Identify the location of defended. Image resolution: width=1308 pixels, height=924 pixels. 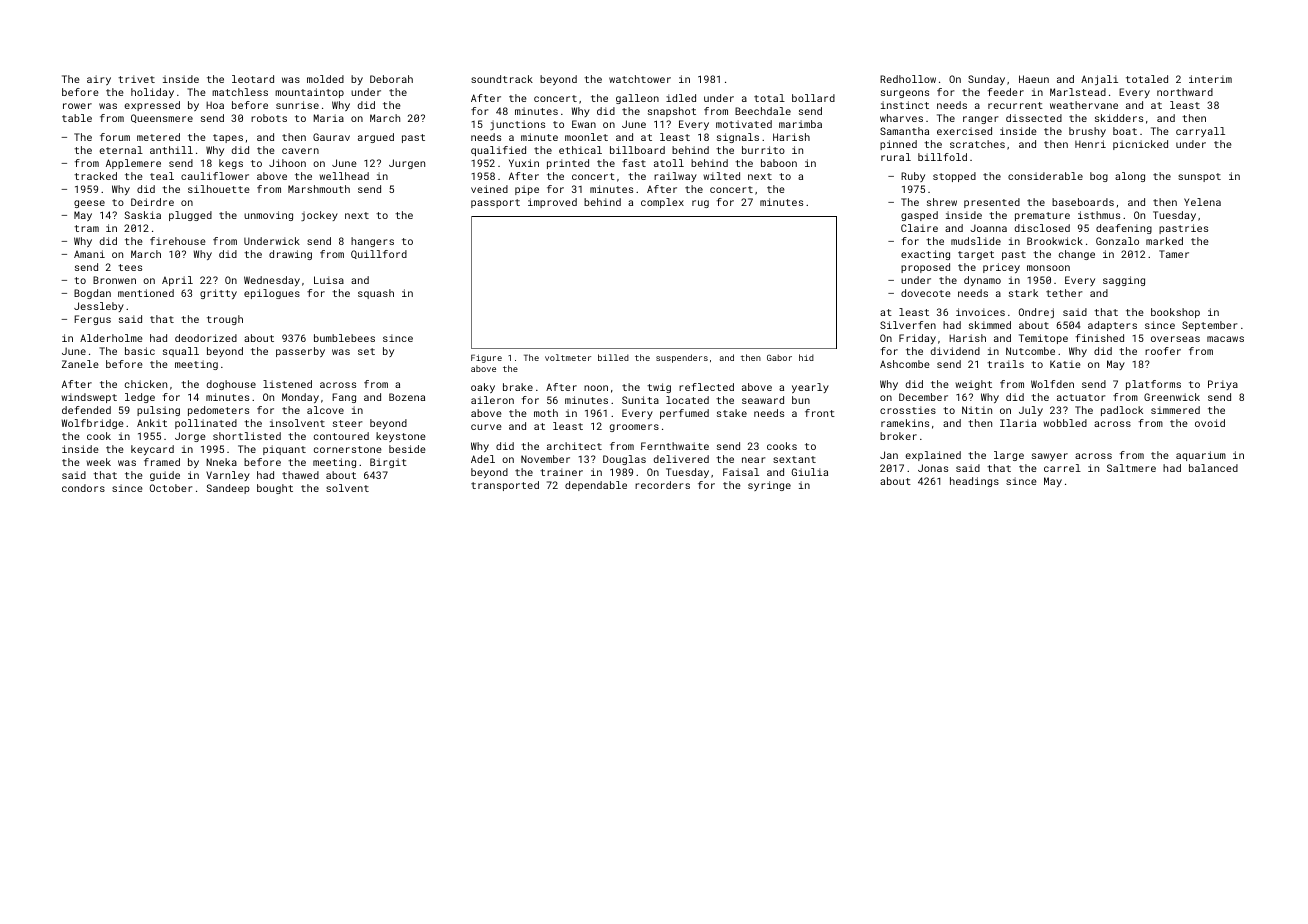
(86, 410).
